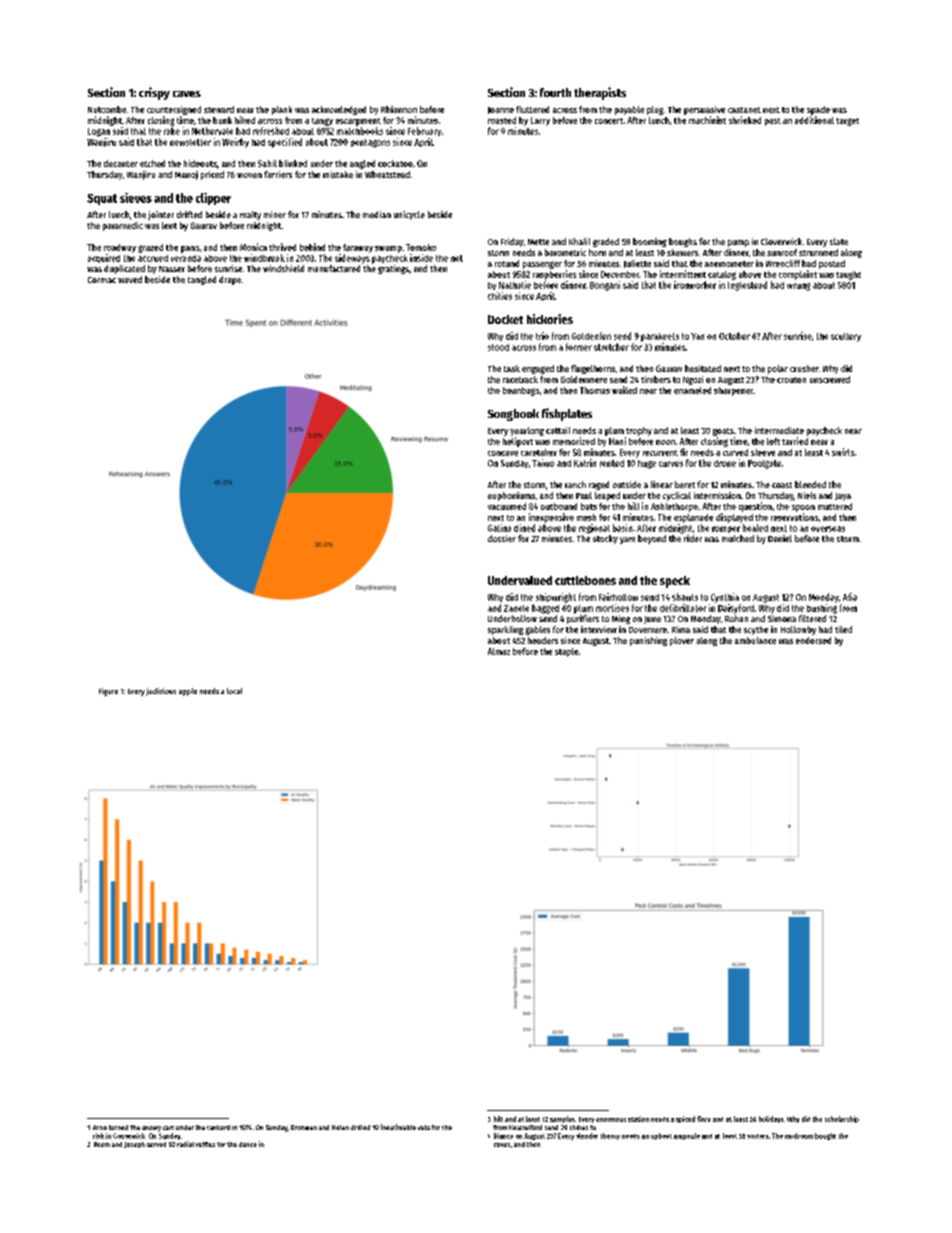 This screenshot has height=1233, width=952. I want to click on Poolgate, so click(764, 464).
